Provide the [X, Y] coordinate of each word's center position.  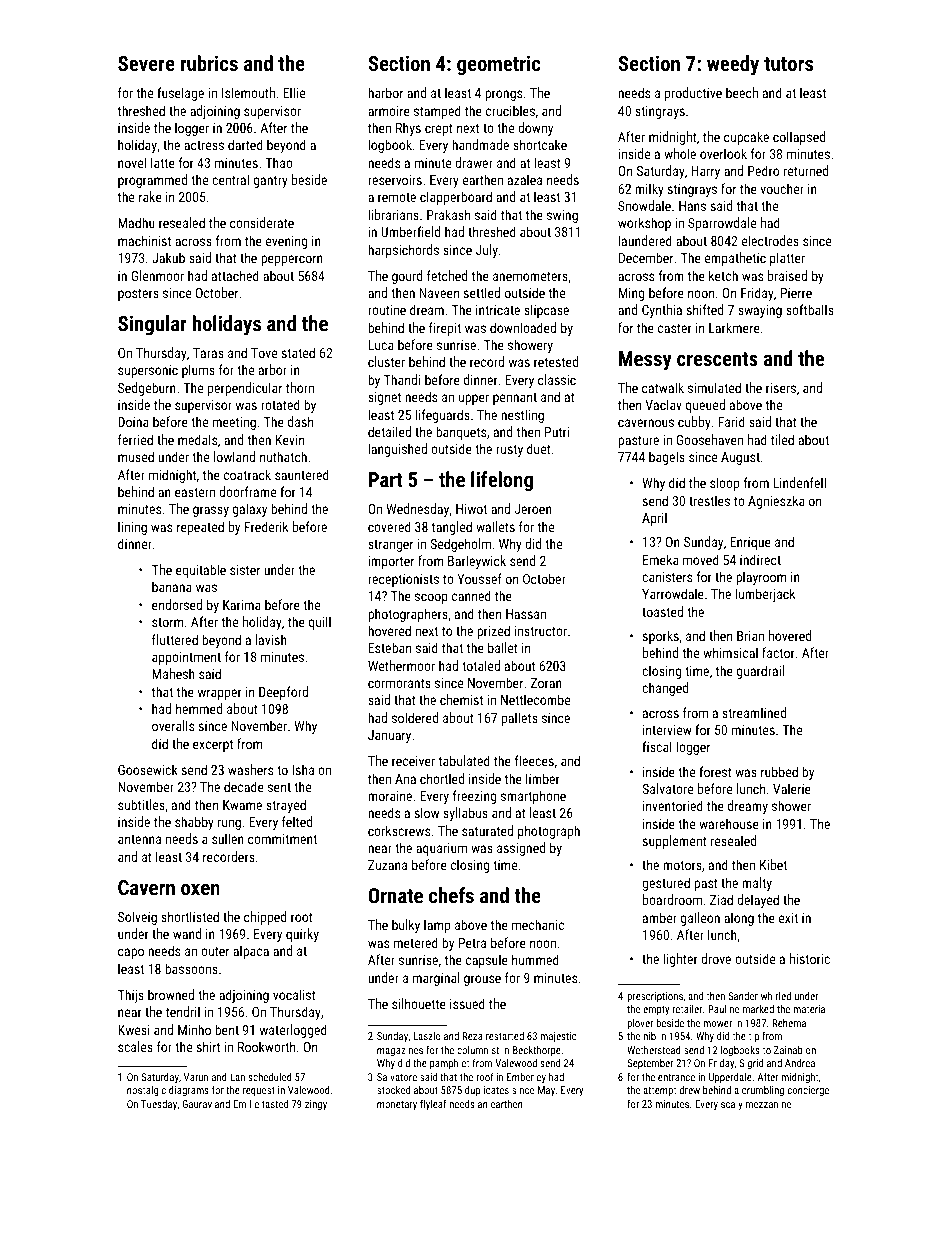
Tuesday [159, 1105]
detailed [389, 431]
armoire [389, 111]
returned [806, 170]
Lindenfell [799, 482]
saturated [487, 830]
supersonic [148, 371]
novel [132, 162]
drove [716, 958]
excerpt [213, 746]
